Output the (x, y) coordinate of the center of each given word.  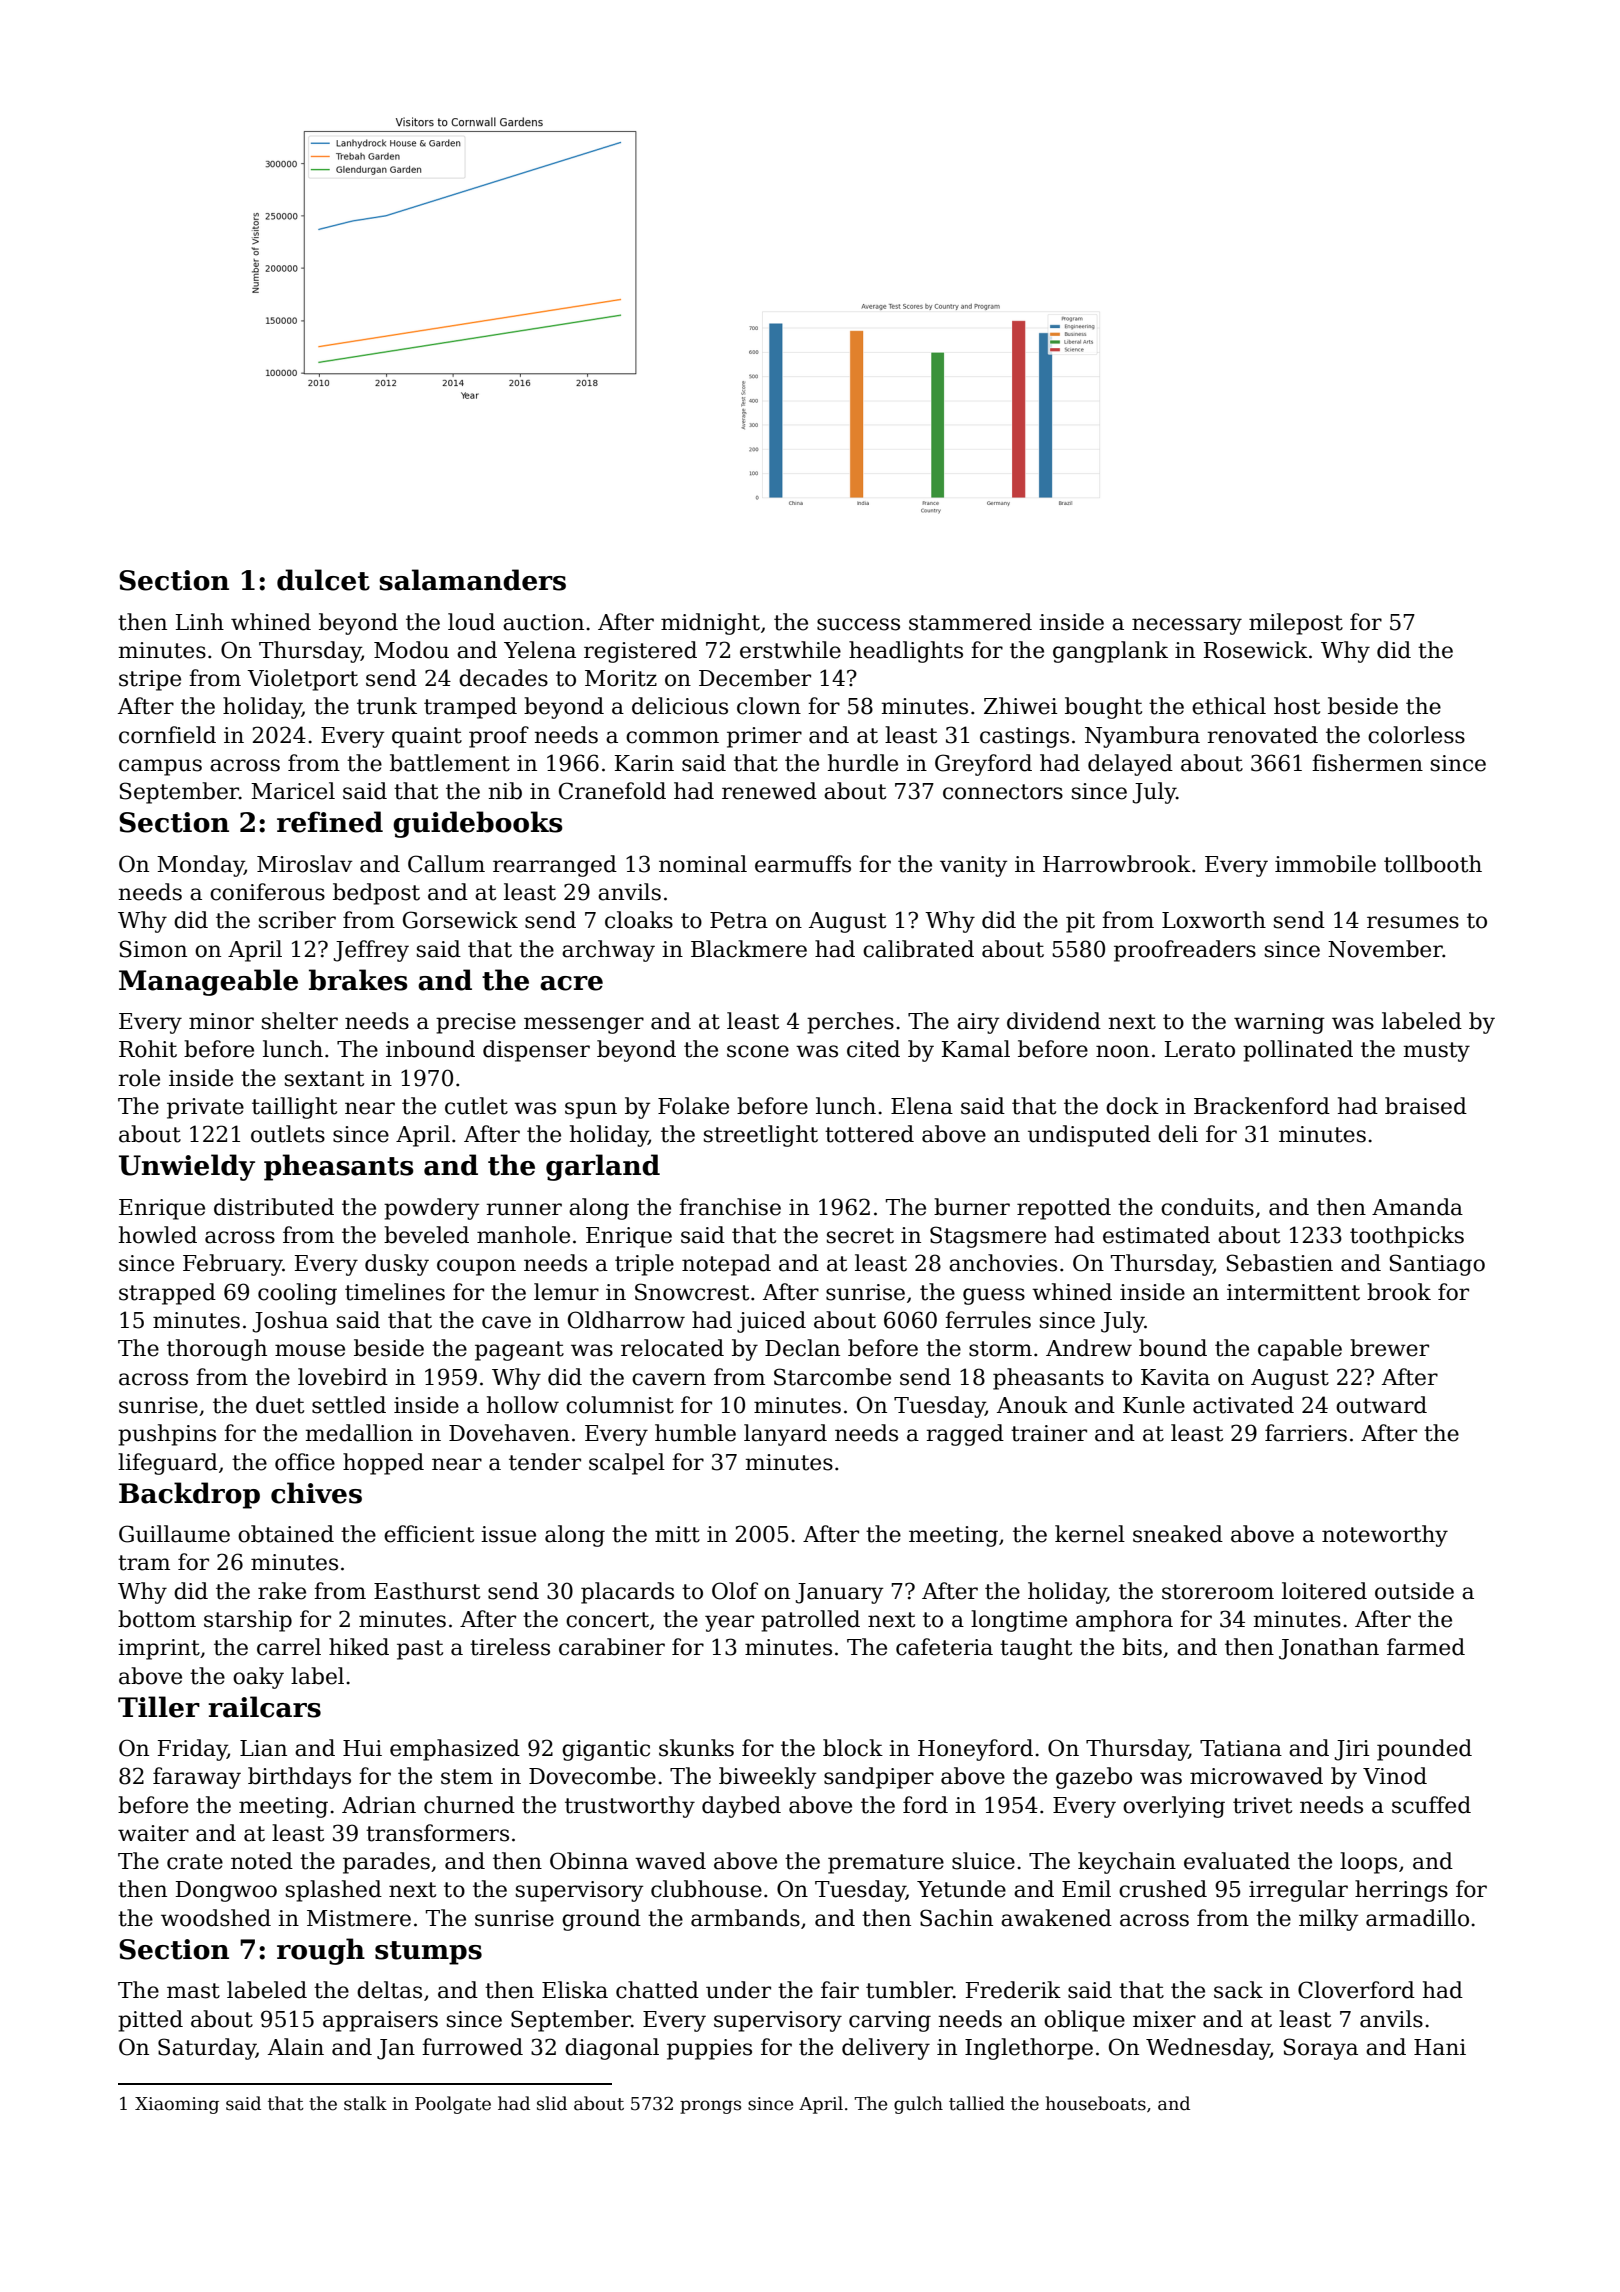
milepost (1296, 624)
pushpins (167, 1435)
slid (552, 2103)
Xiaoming (177, 2105)
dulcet (323, 580)
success (858, 624)
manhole (523, 1235)
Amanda (1417, 1207)
